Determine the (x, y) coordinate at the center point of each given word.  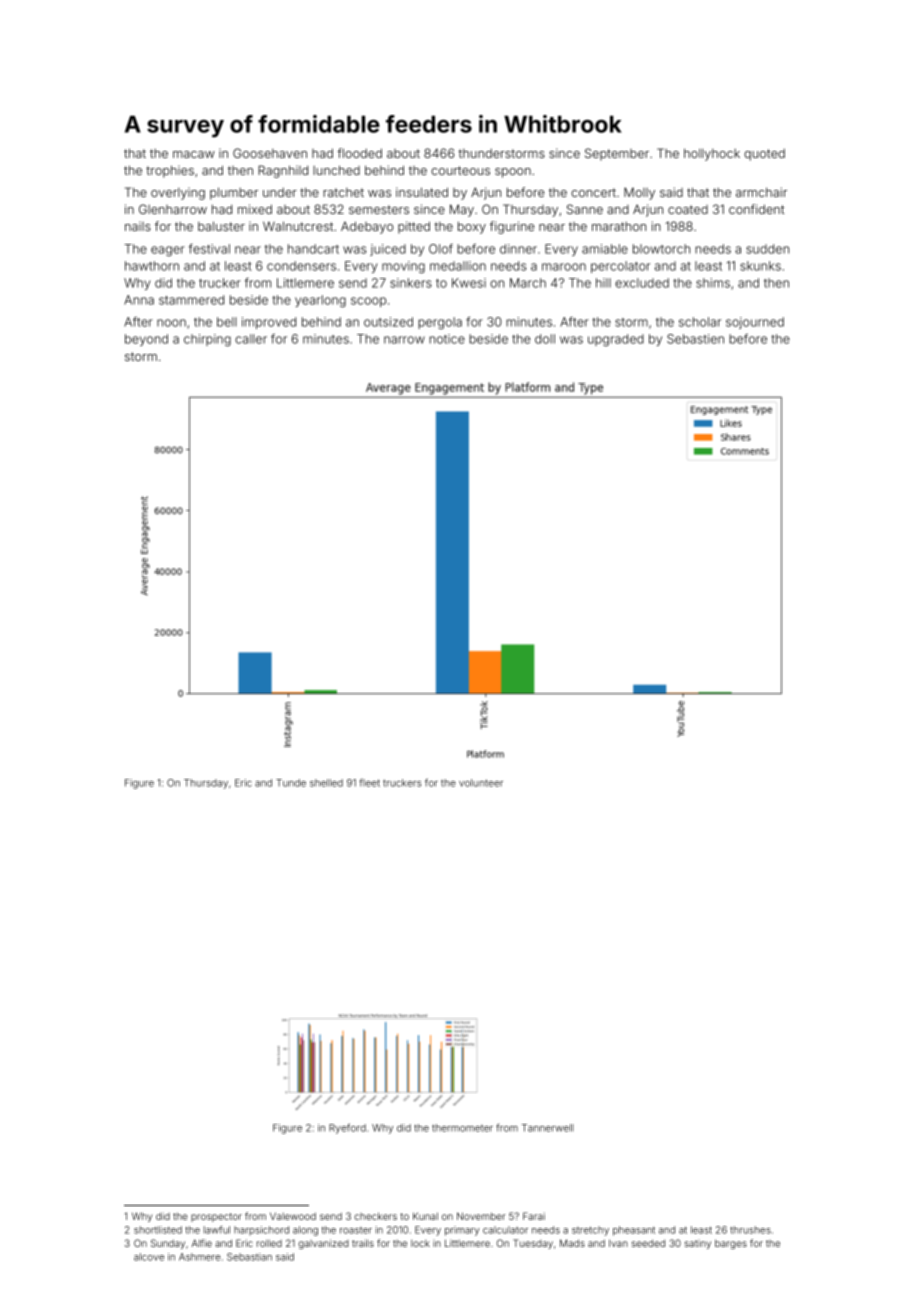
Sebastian (249, 1257)
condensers (301, 266)
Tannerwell (547, 1128)
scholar (700, 322)
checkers (375, 1216)
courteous (460, 170)
